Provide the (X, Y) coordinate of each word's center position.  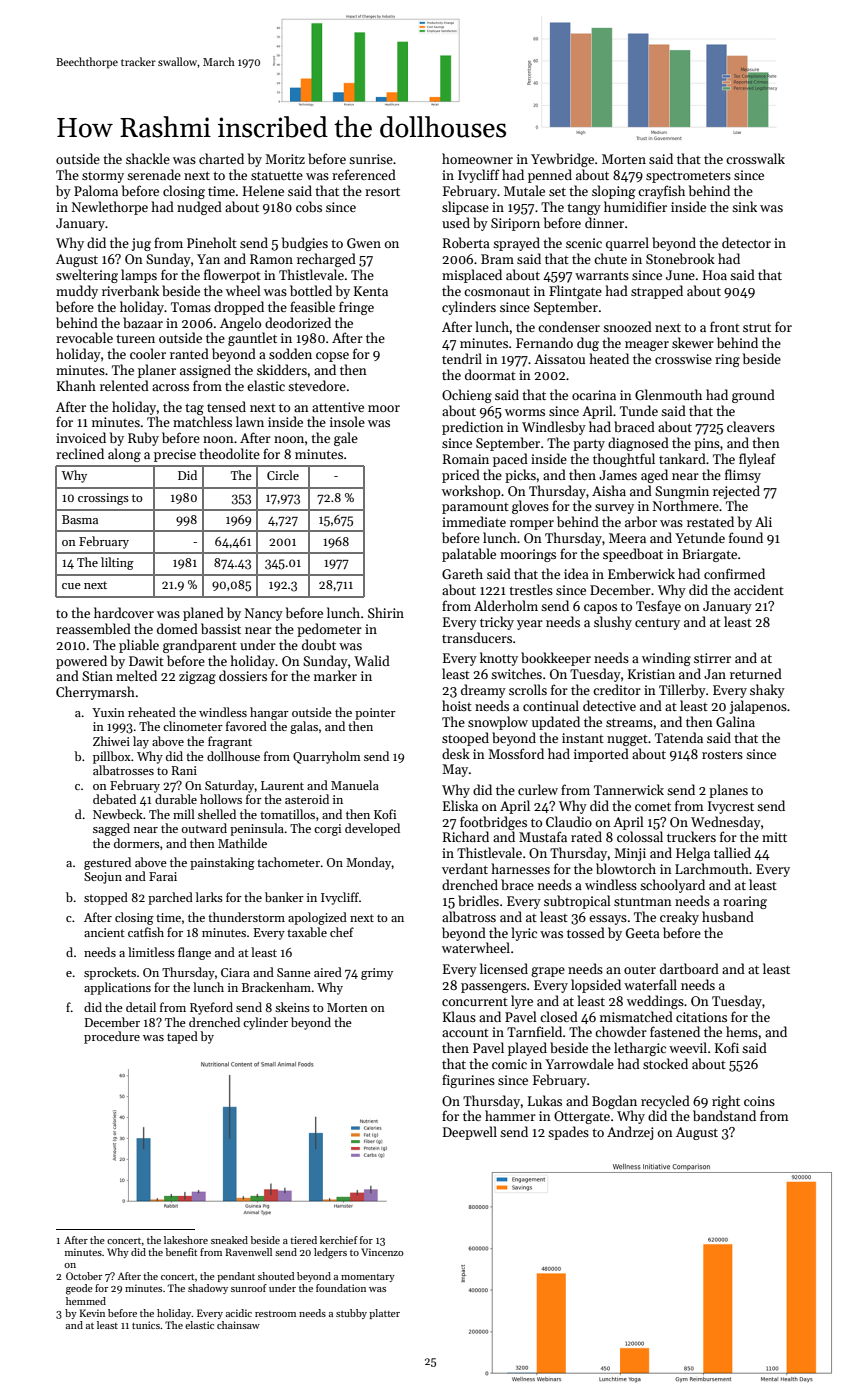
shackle (148, 158)
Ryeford (211, 1008)
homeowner (477, 158)
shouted (276, 1276)
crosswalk (755, 158)
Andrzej (630, 1133)
